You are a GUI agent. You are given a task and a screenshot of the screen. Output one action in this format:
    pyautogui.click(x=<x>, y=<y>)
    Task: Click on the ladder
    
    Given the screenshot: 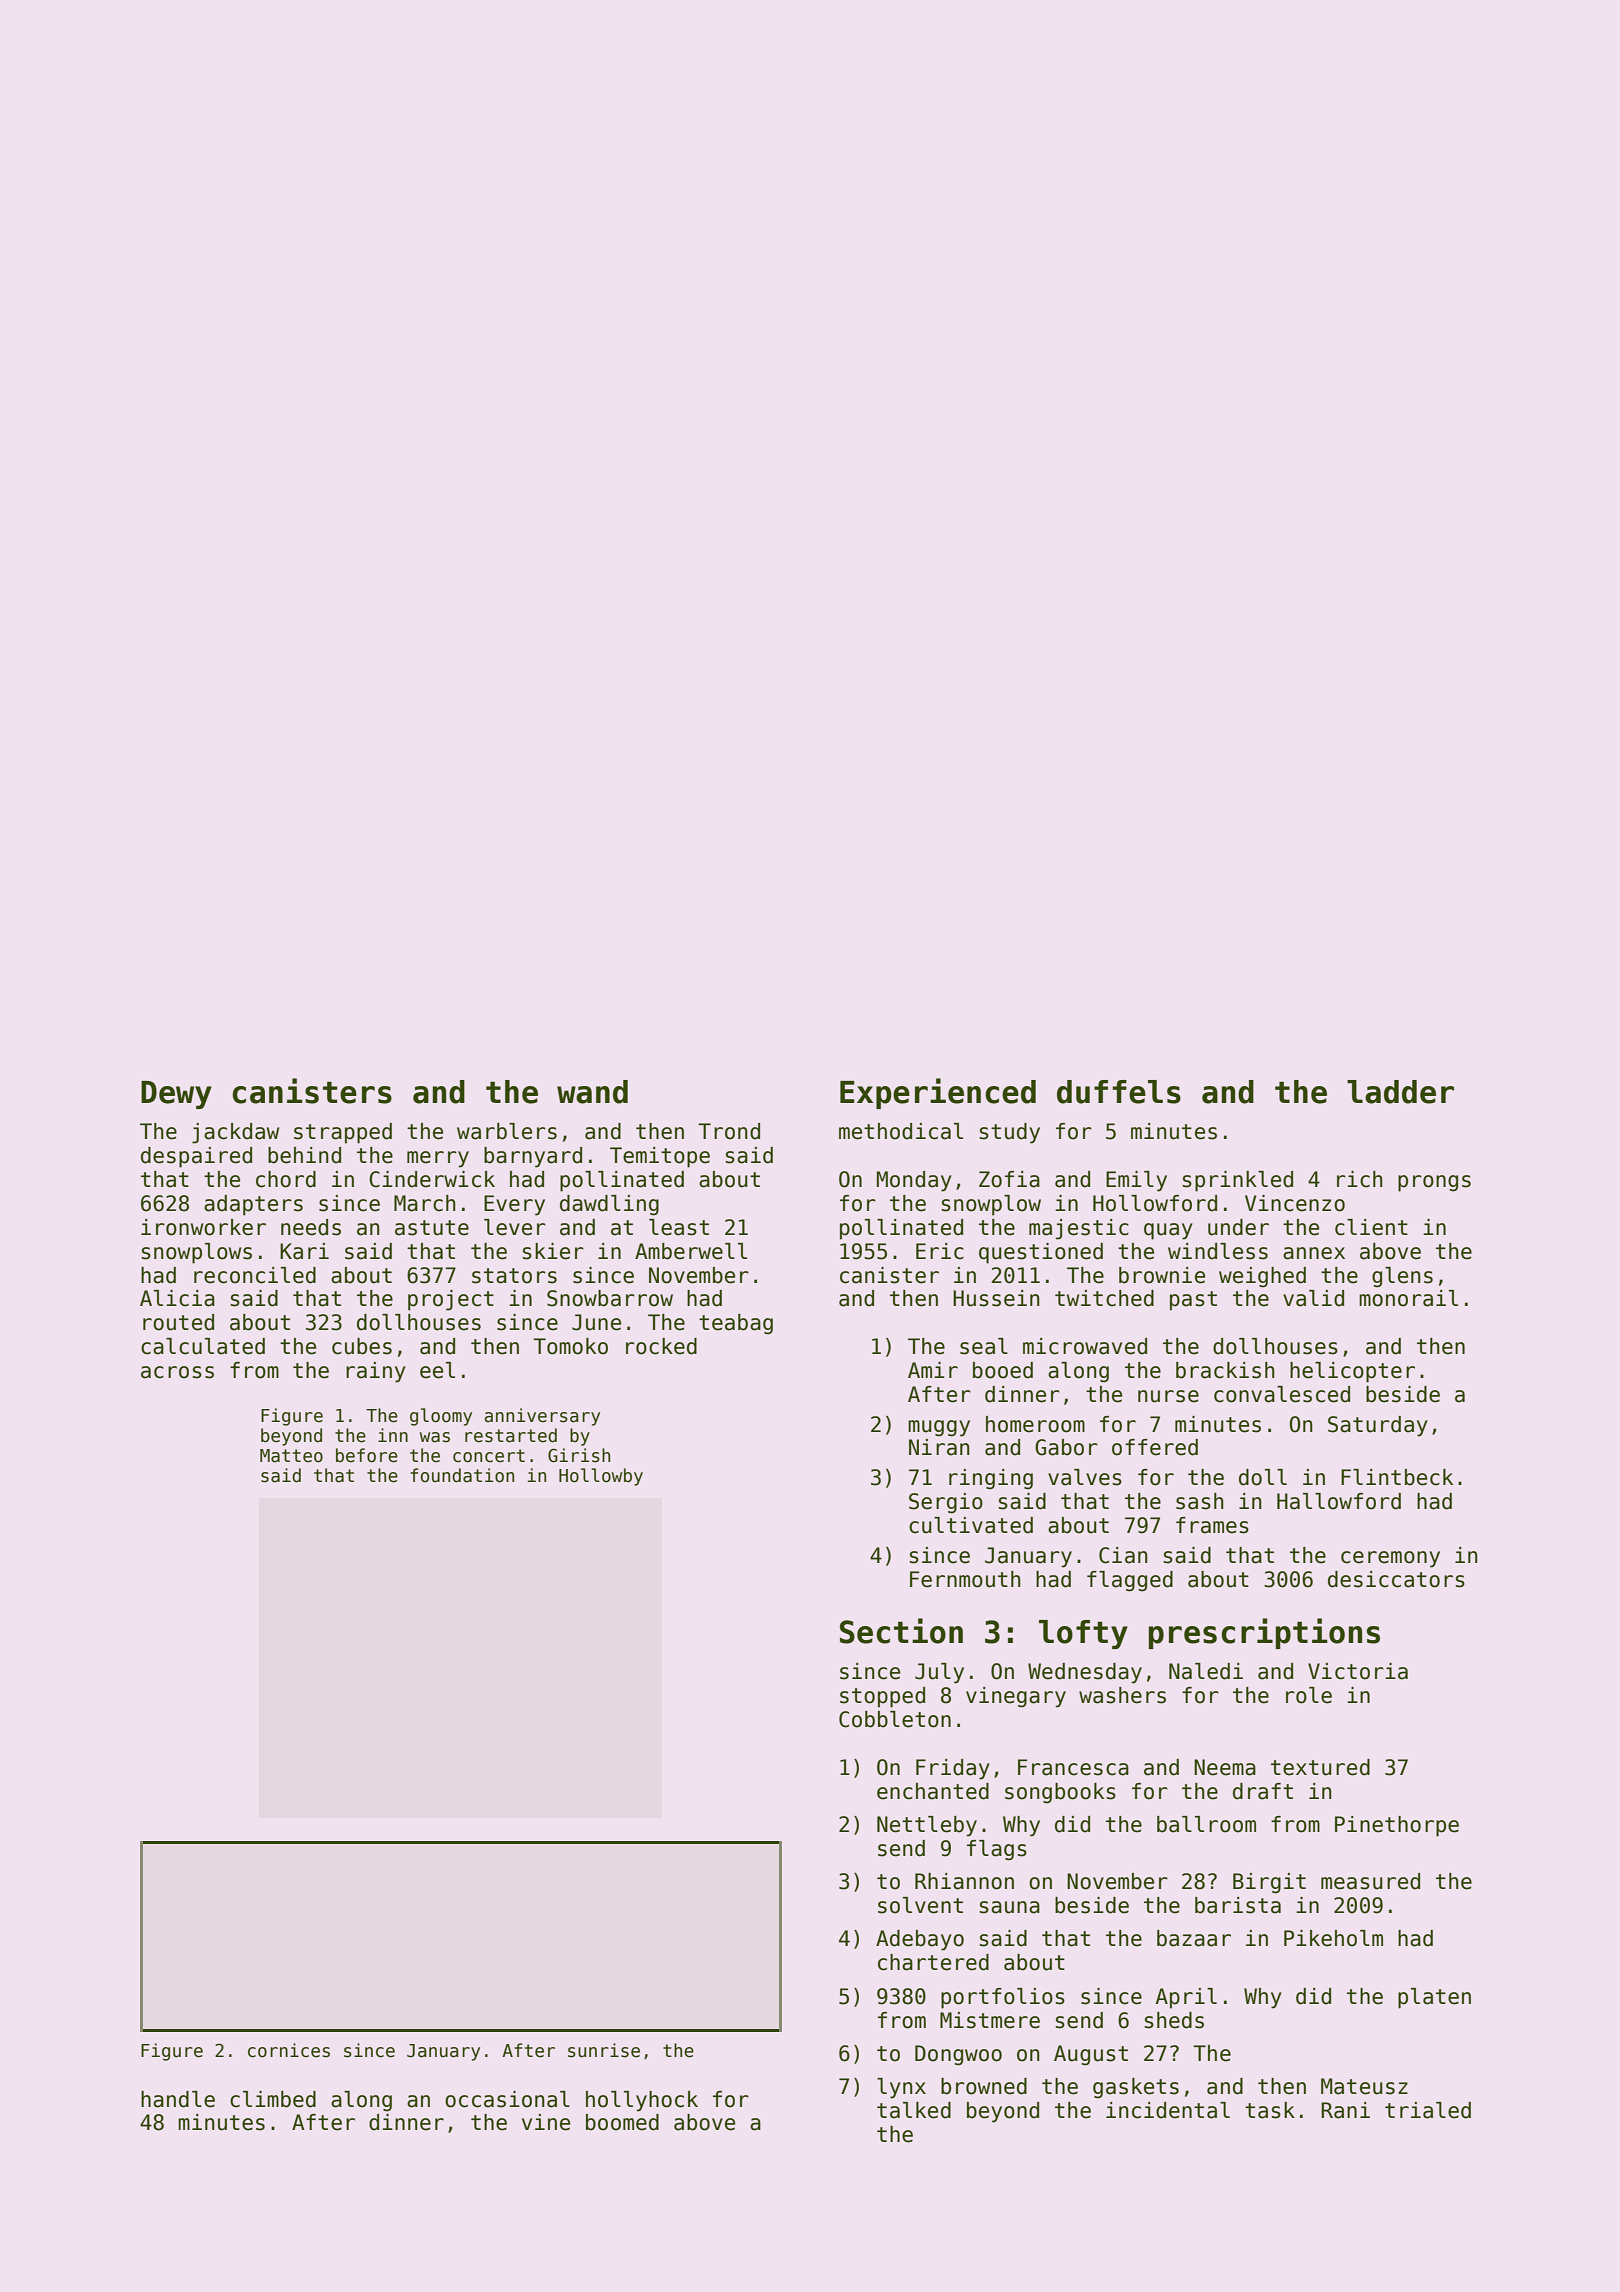 What is the action you would take?
    pyautogui.click(x=1400, y=1092)
